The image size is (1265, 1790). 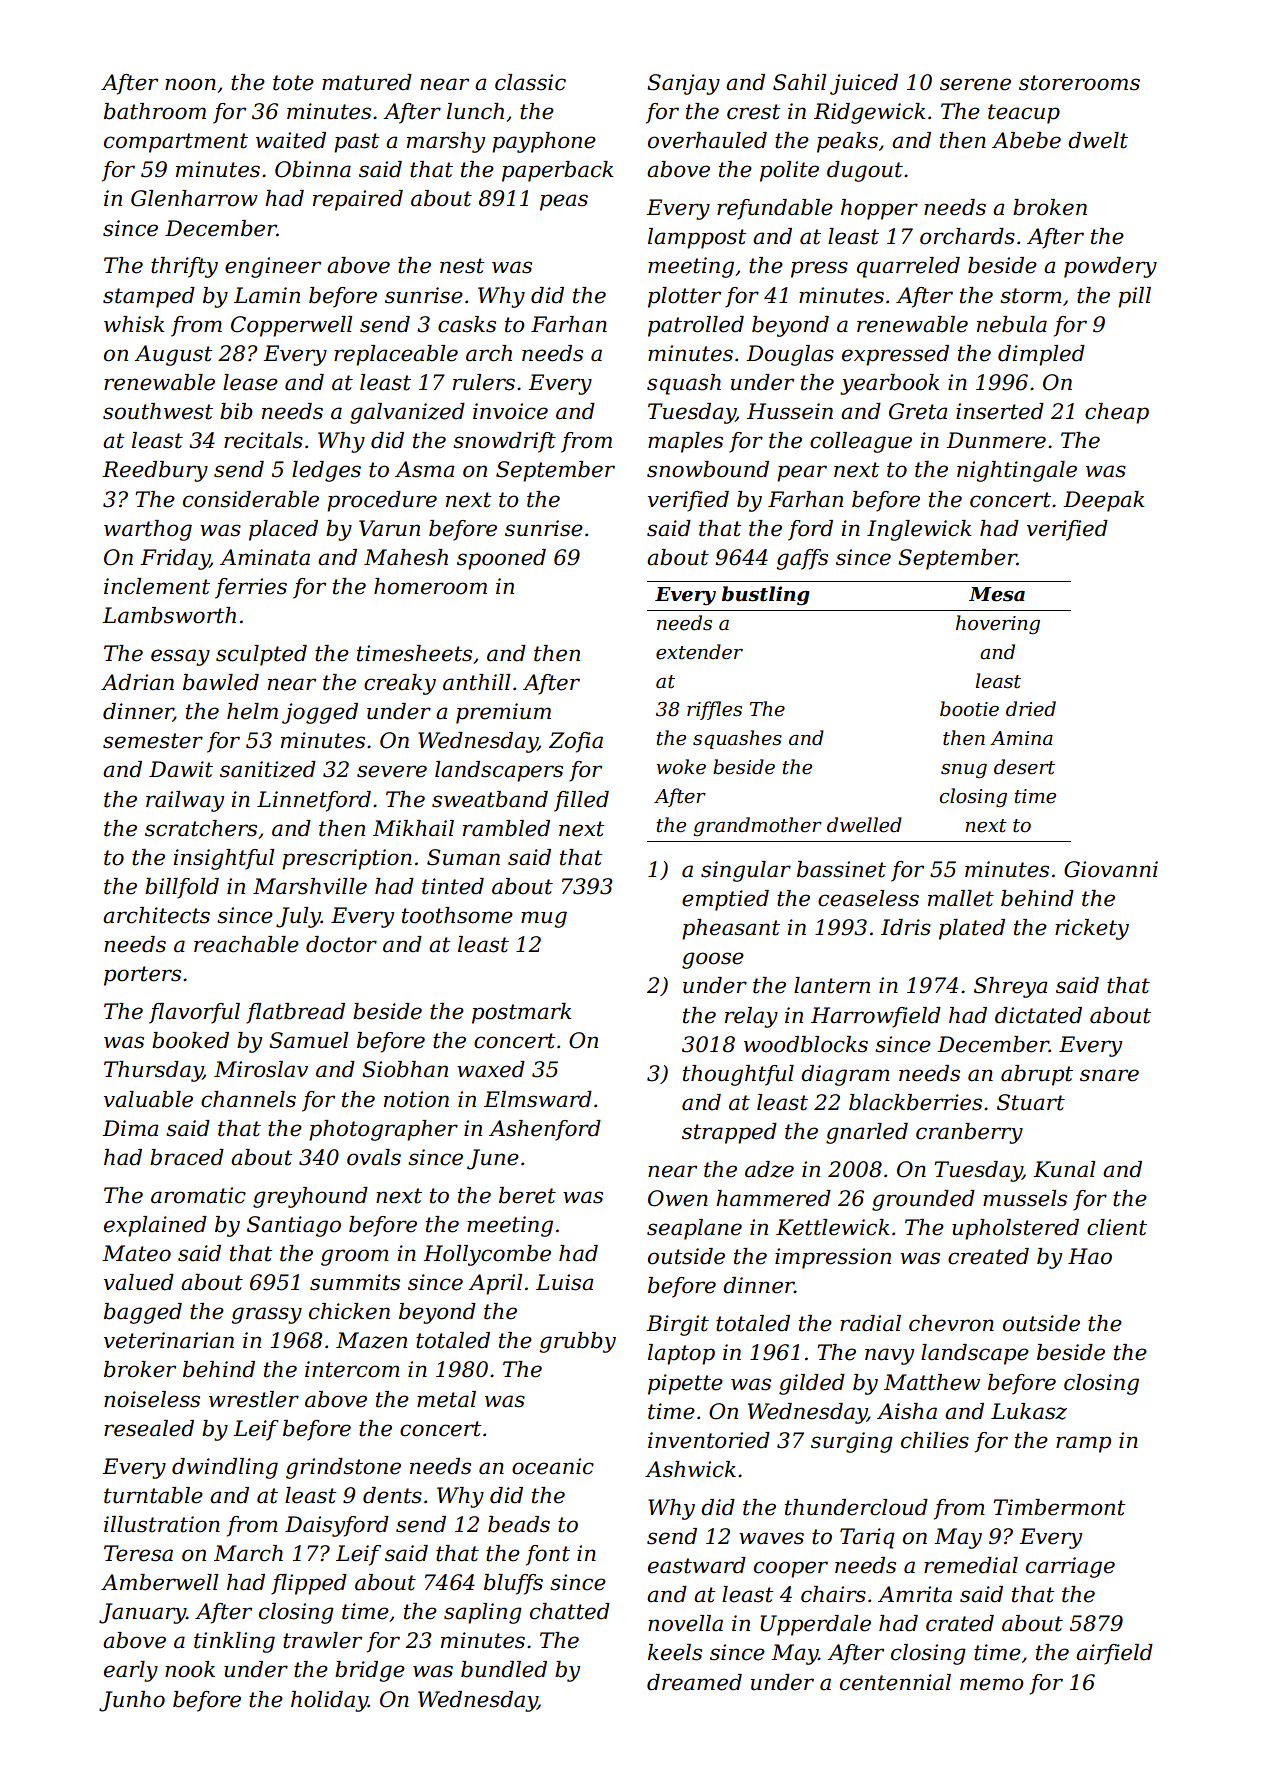 I want to click on Adrian, so click(x=137, y=682).
